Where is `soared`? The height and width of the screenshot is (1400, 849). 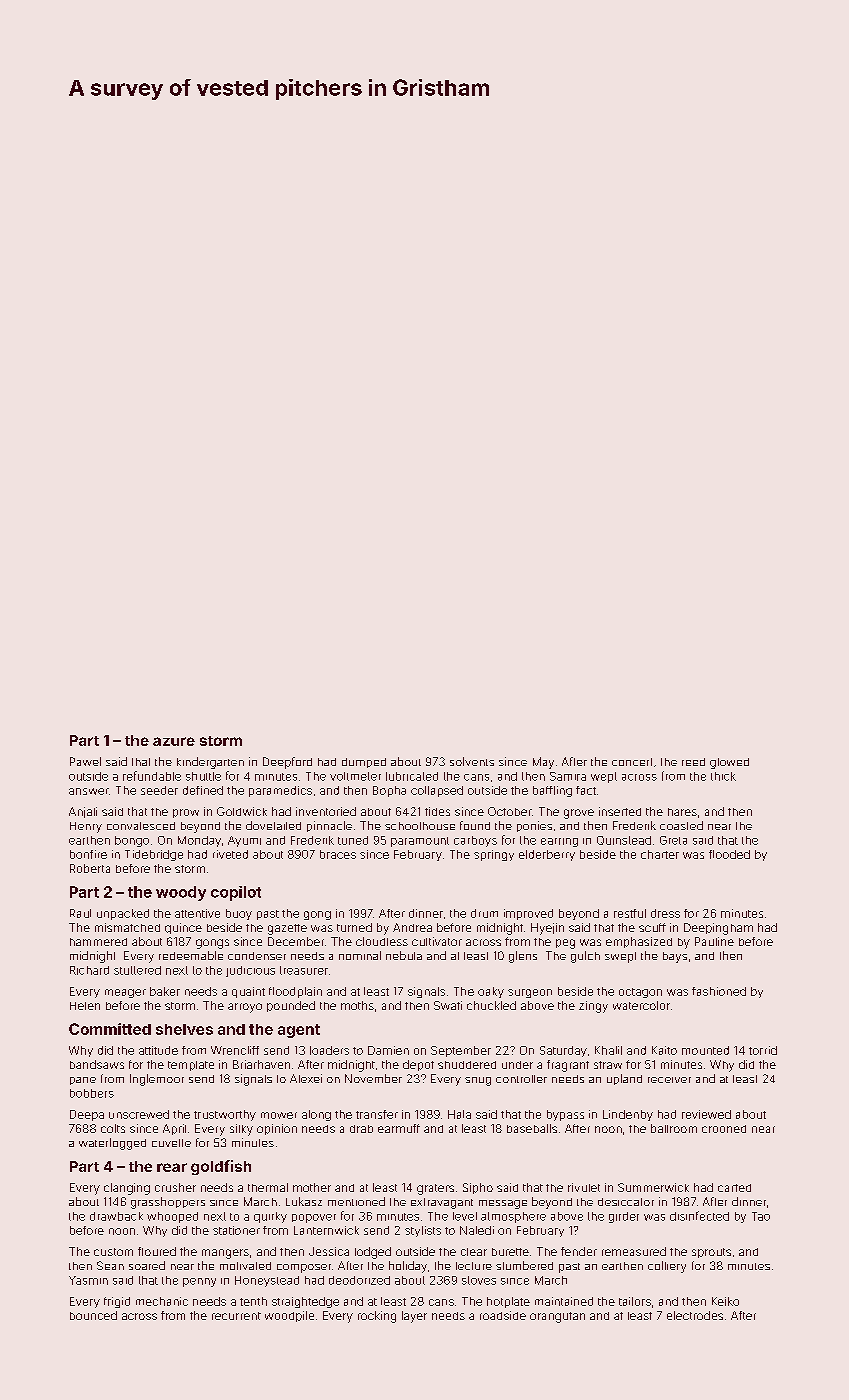
soared is located at coordinates (147, 1265).
